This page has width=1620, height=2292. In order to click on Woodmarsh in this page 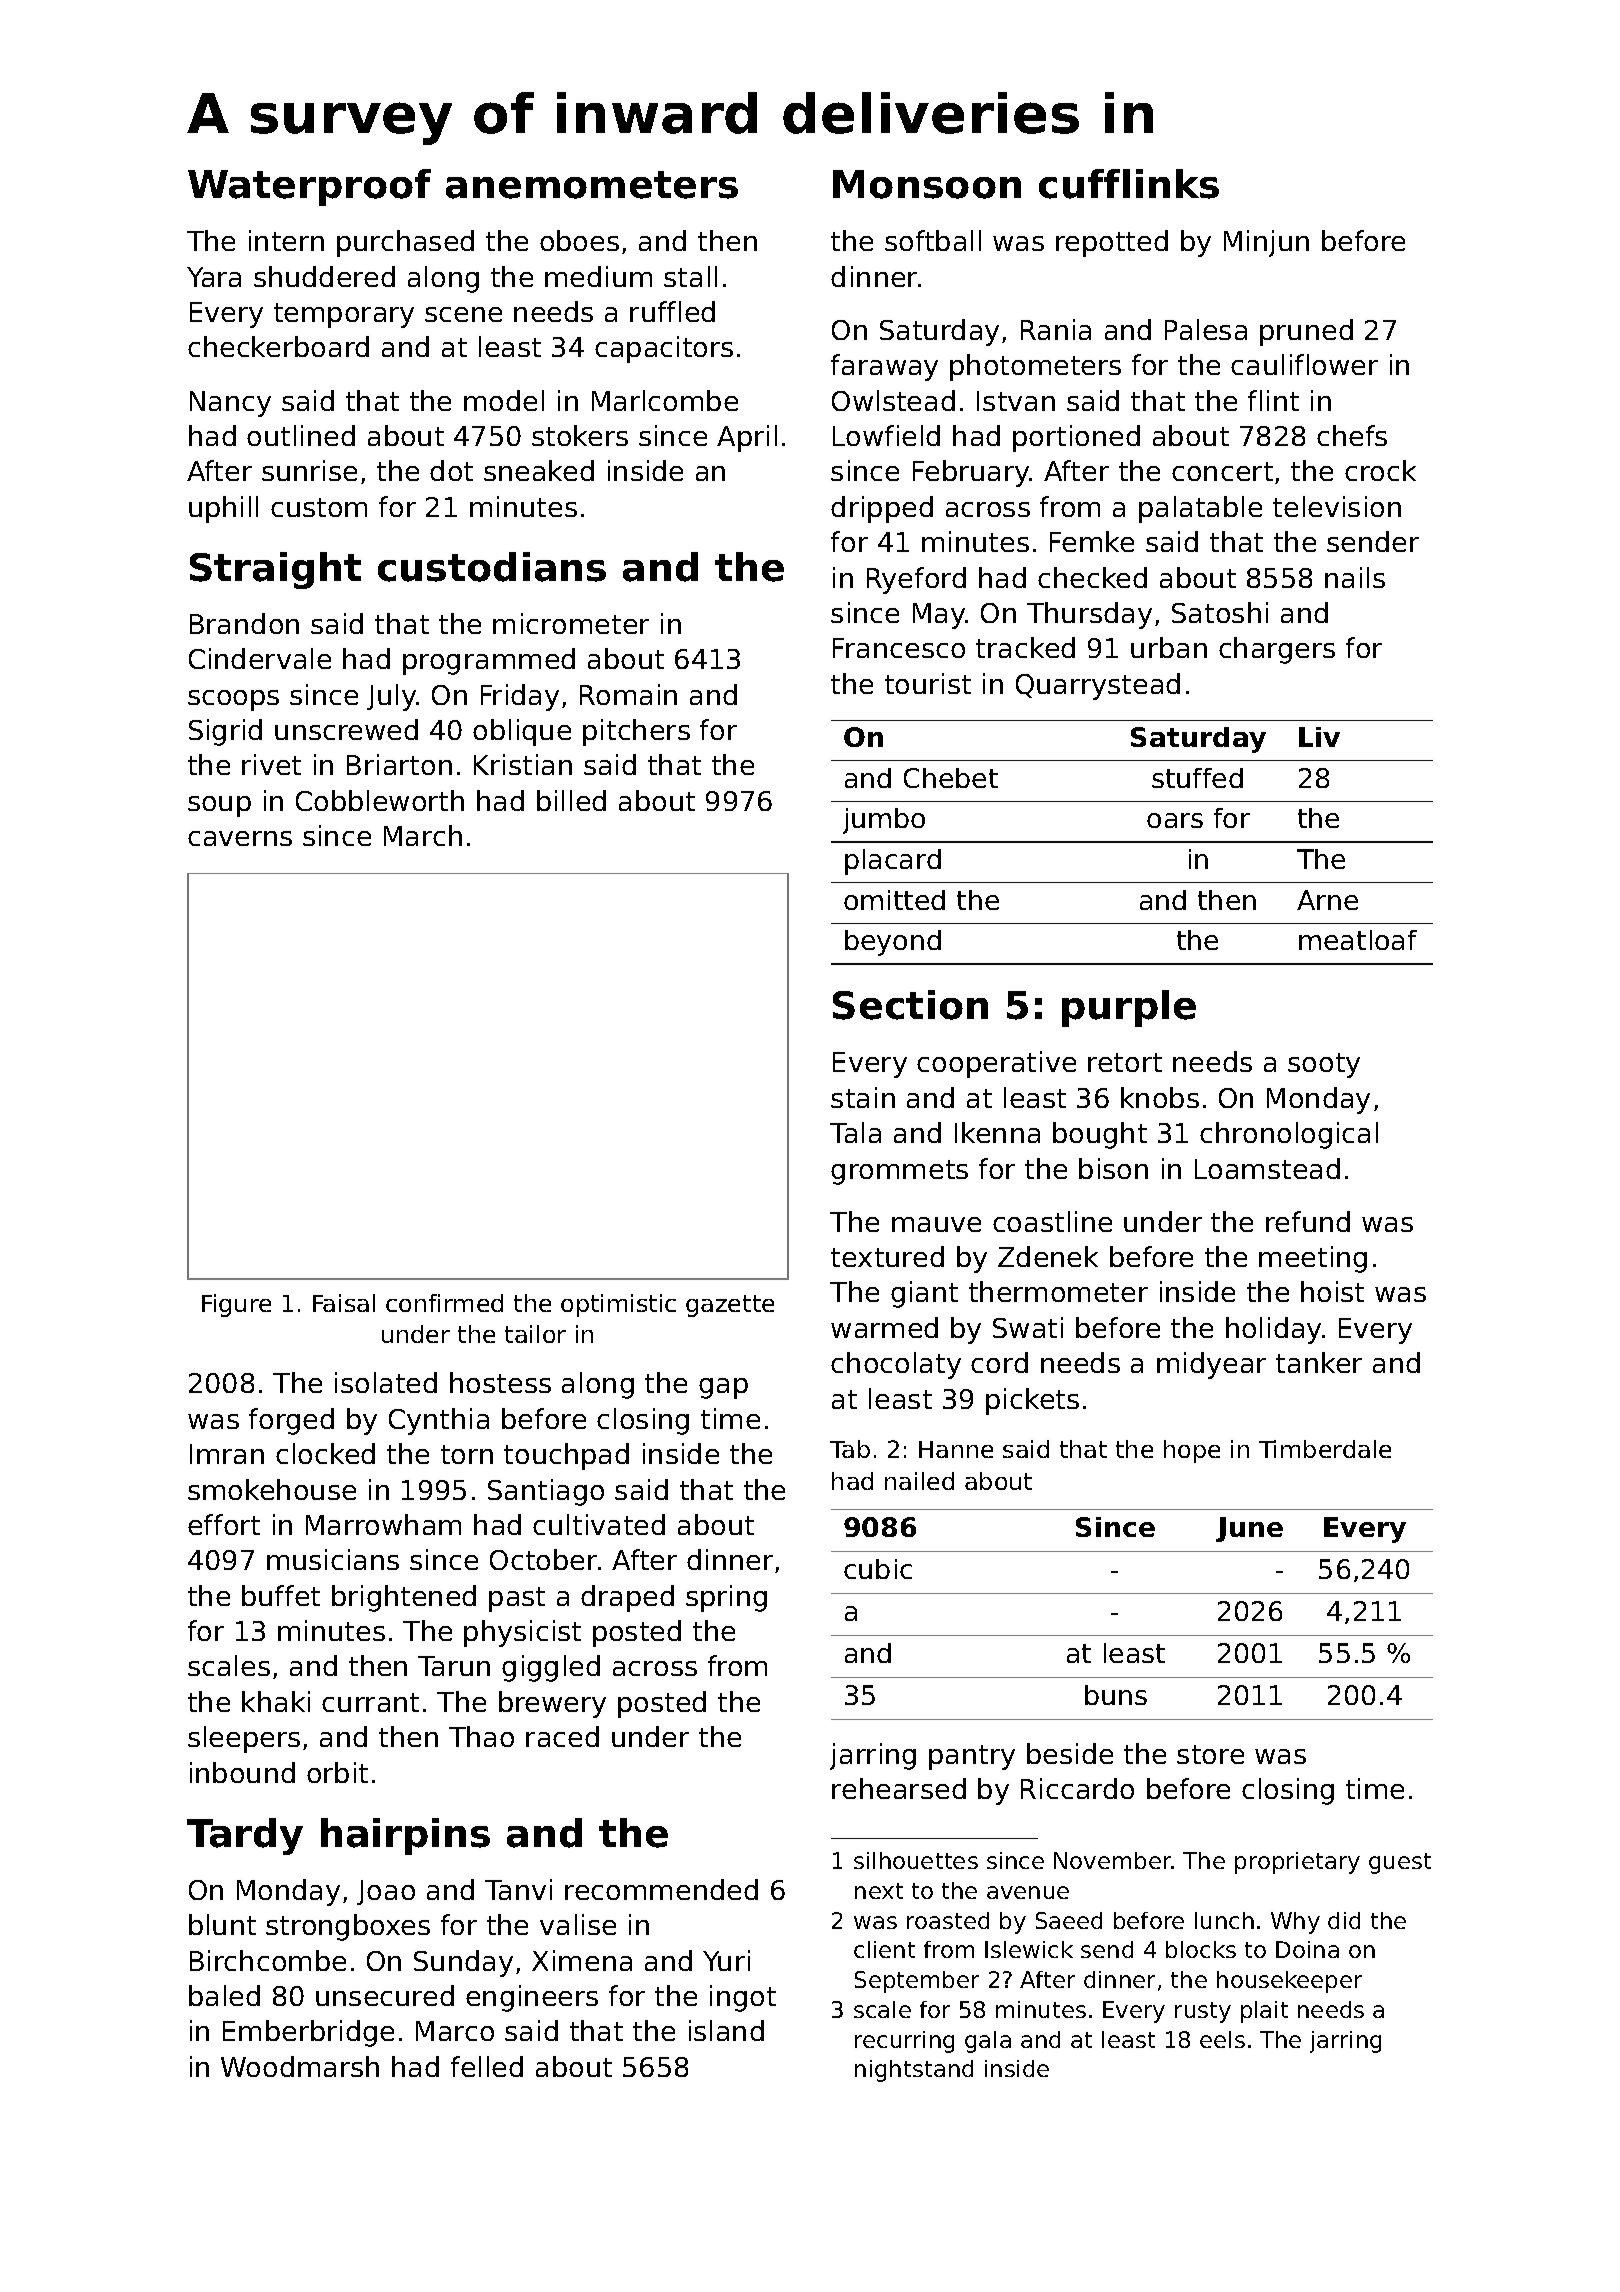, I will do `click(300, 2066)`.
